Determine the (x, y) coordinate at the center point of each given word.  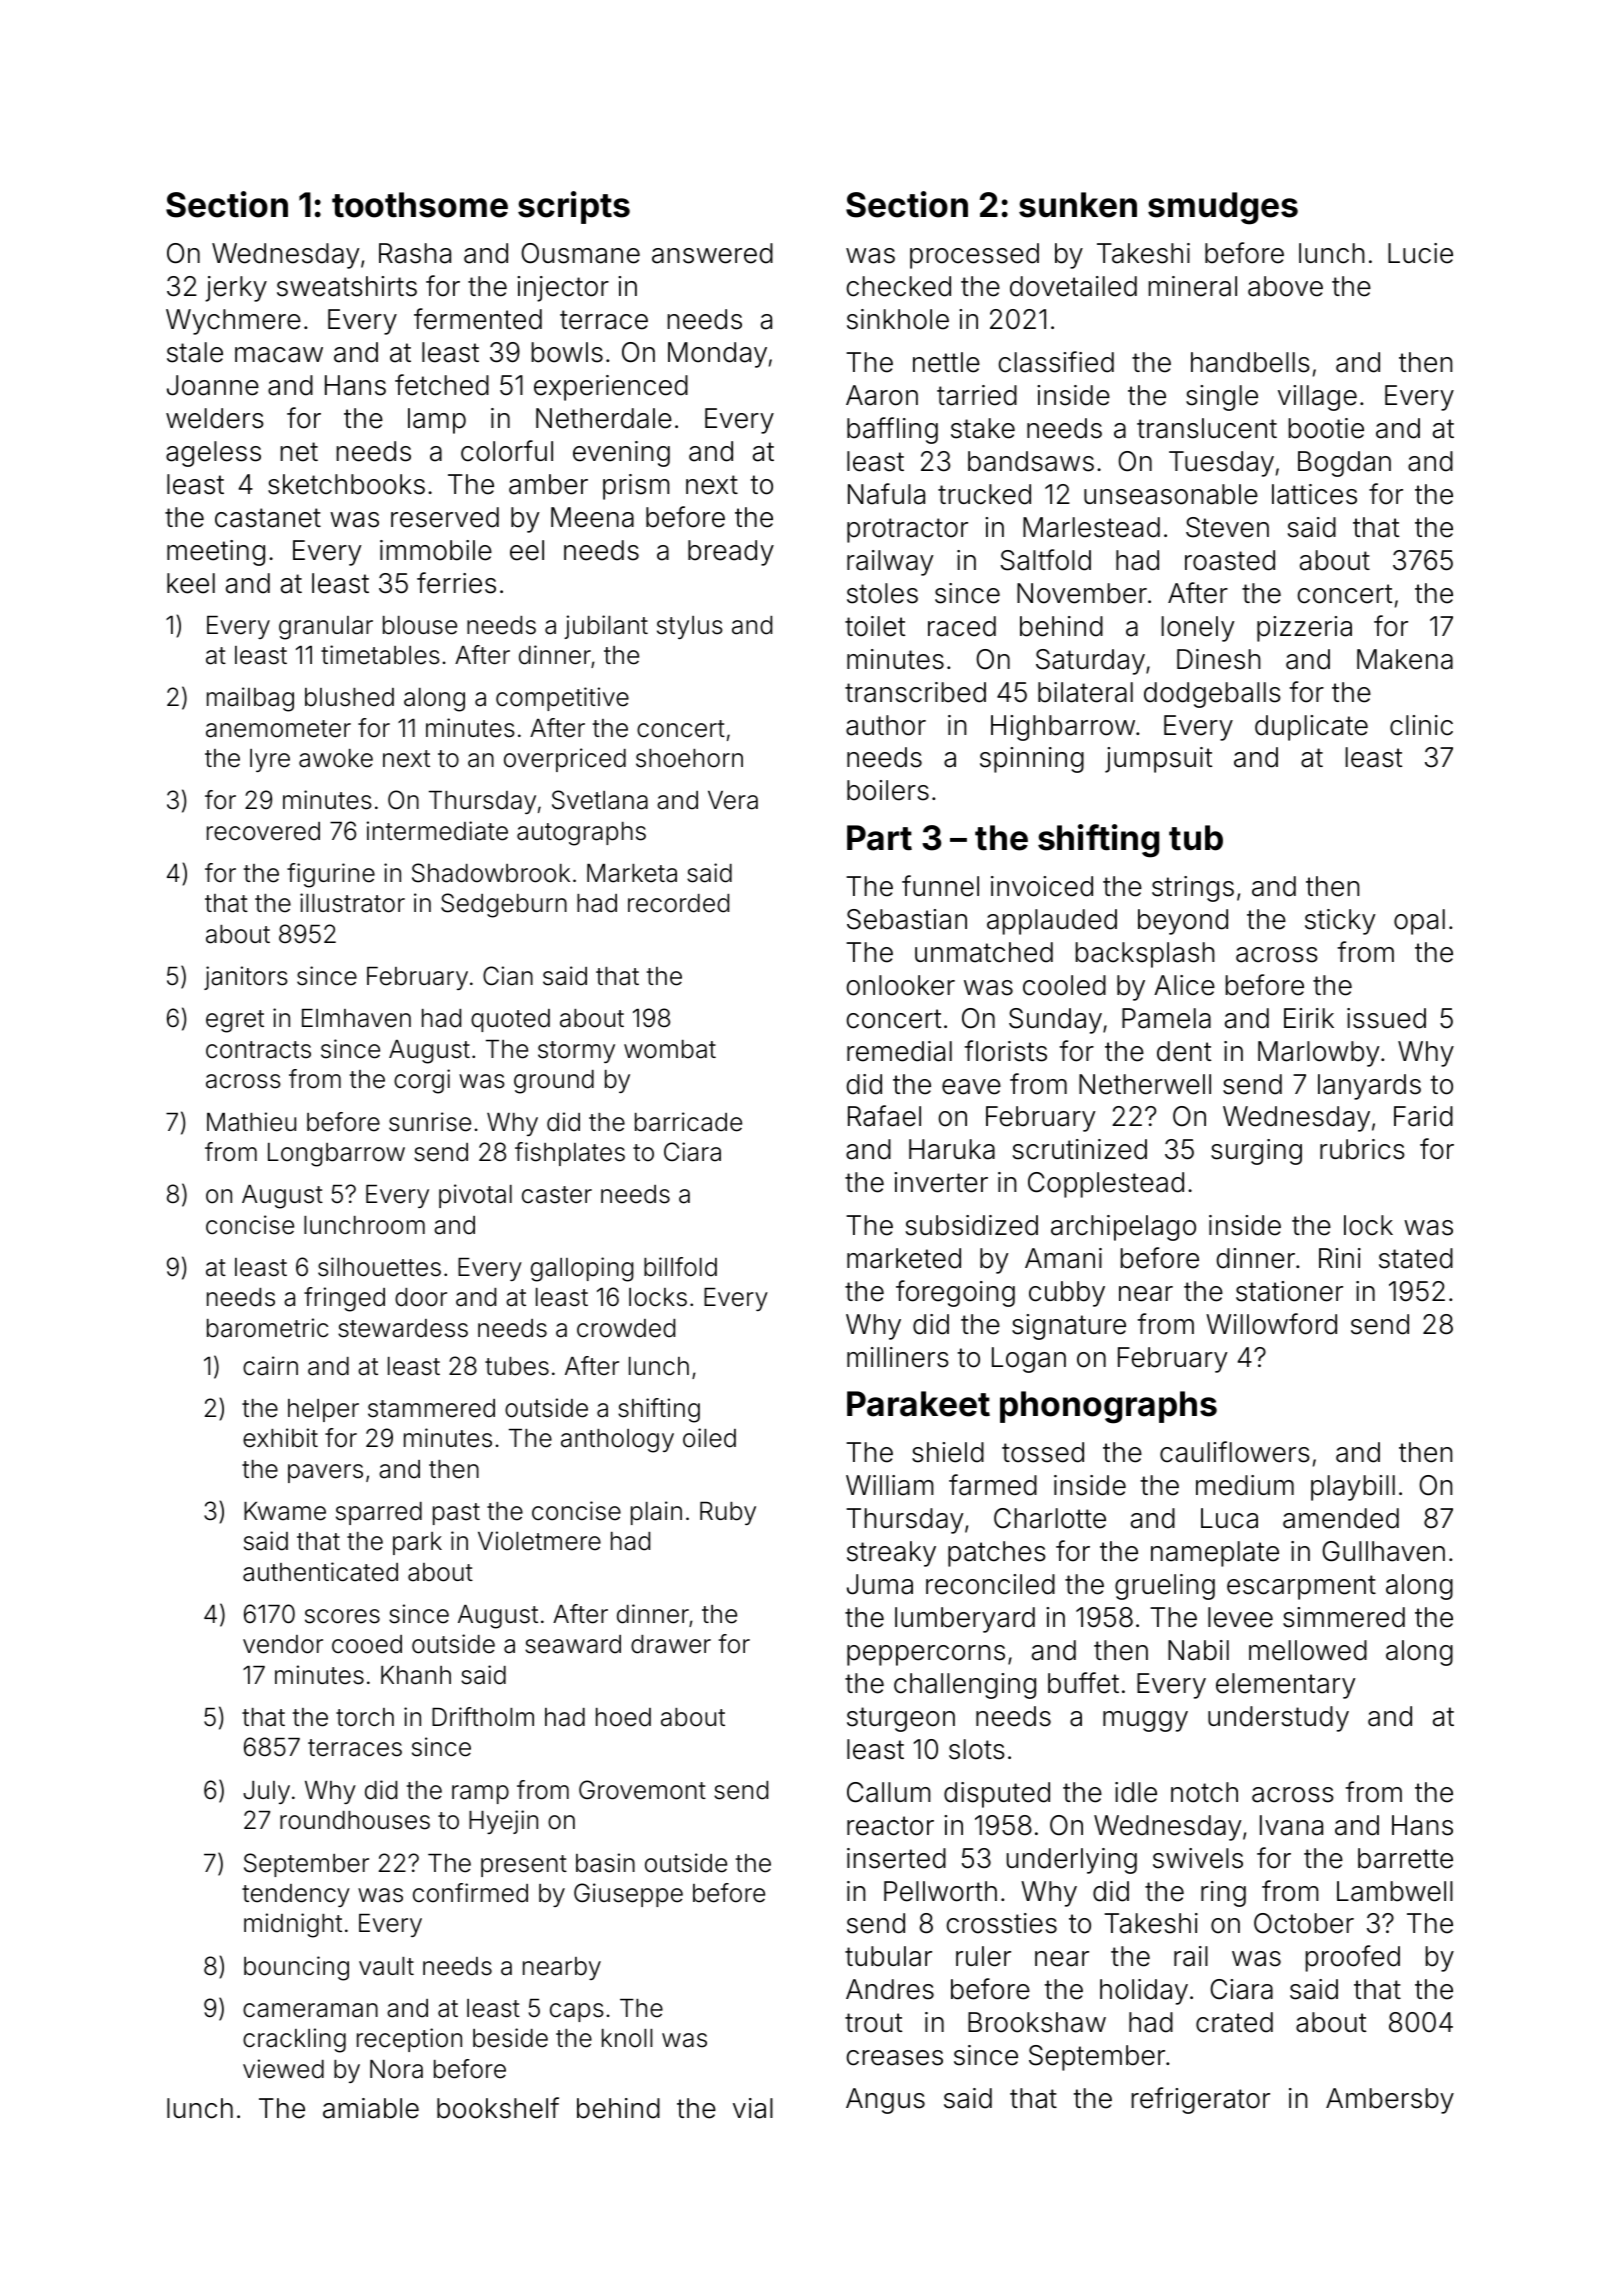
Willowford (1271, 1324)
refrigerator (1201, 2100)
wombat (670, 1049)
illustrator (352, 903)
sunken (1078, 205)
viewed (283, 2069)
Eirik (1309, 1018)
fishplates (570, 1154)
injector (563, 289)
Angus (885, 2101)
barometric (267, 1328)
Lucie (1420, 253)
